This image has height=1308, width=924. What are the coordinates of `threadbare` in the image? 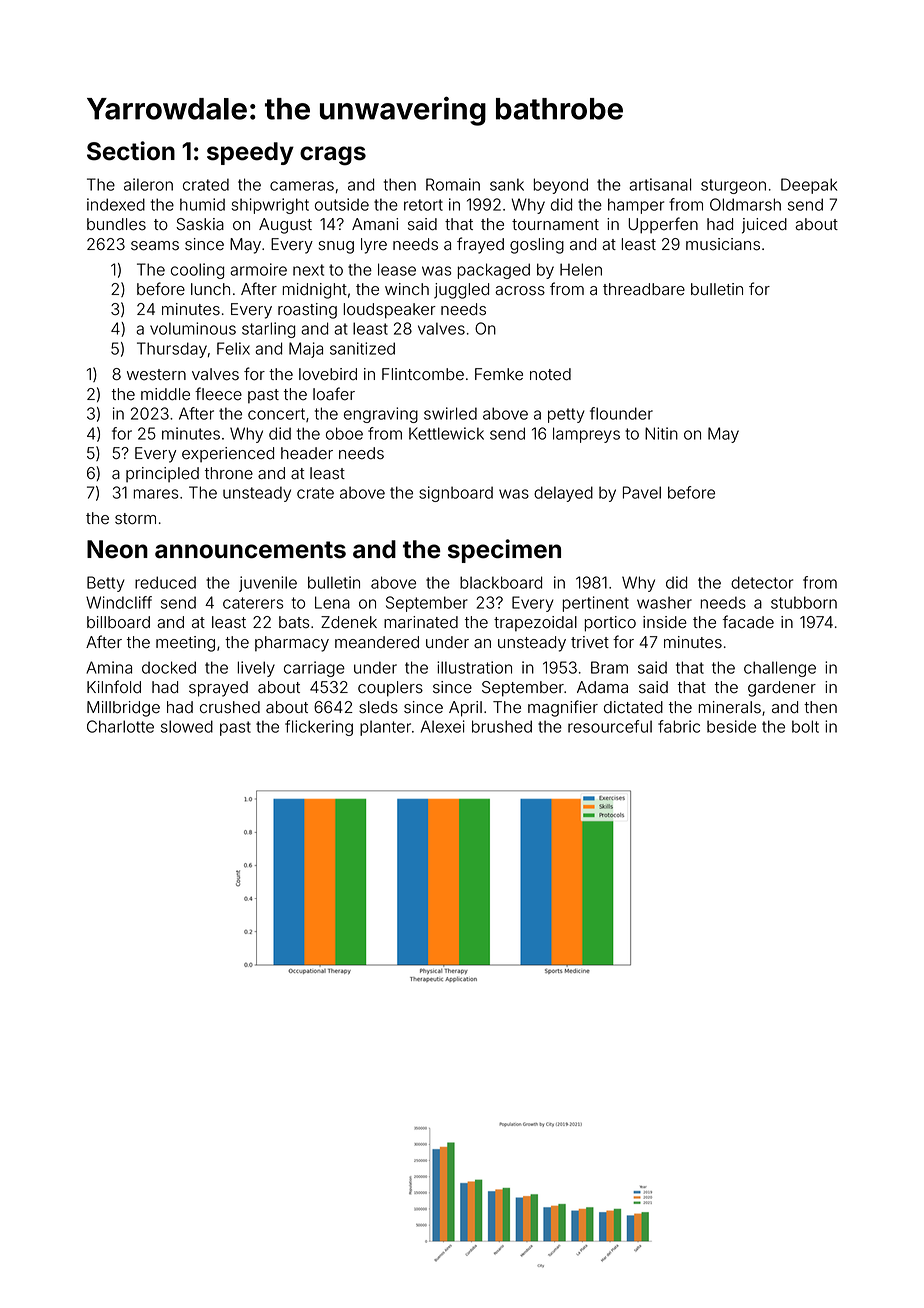 It's located at (644, 289).
